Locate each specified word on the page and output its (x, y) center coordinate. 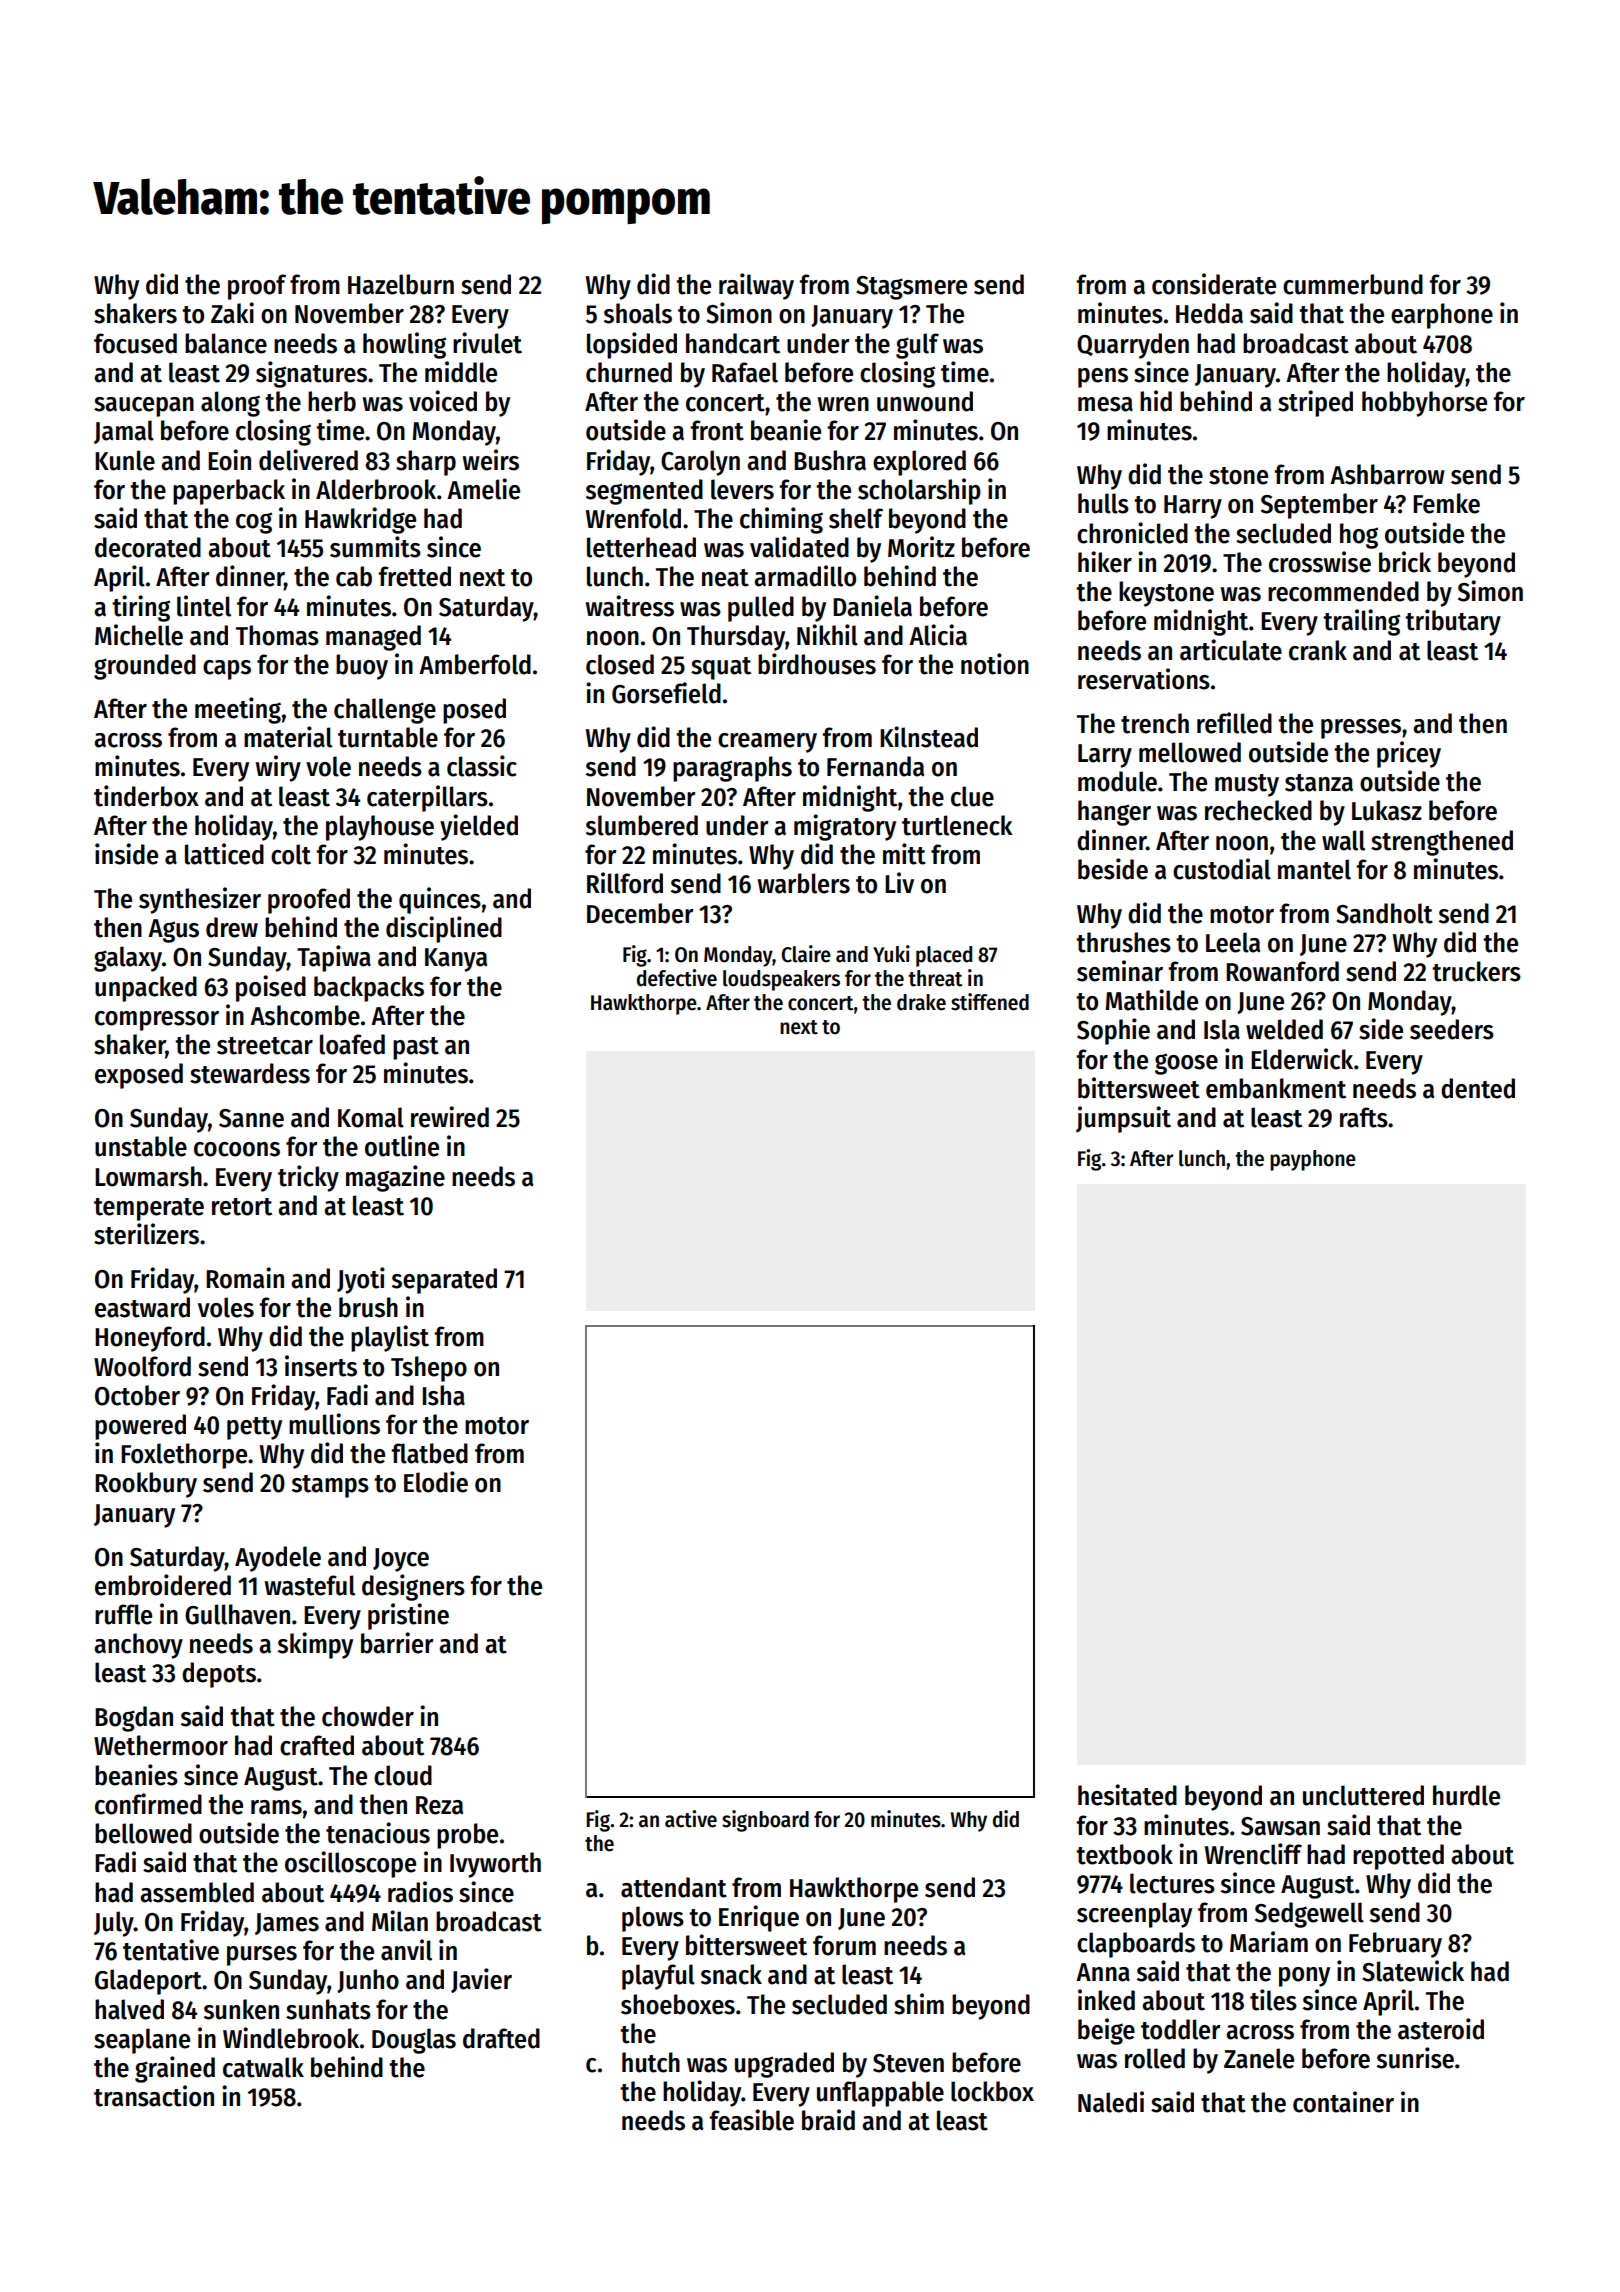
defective (677, 978)
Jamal (124, 432)
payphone (1313, 1160)
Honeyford (150, 1339)
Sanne (251, 1118)
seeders (1452, 1029)
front (717, 430)
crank (1318, 650)
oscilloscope (350, 1864)
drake (921, 1002)
